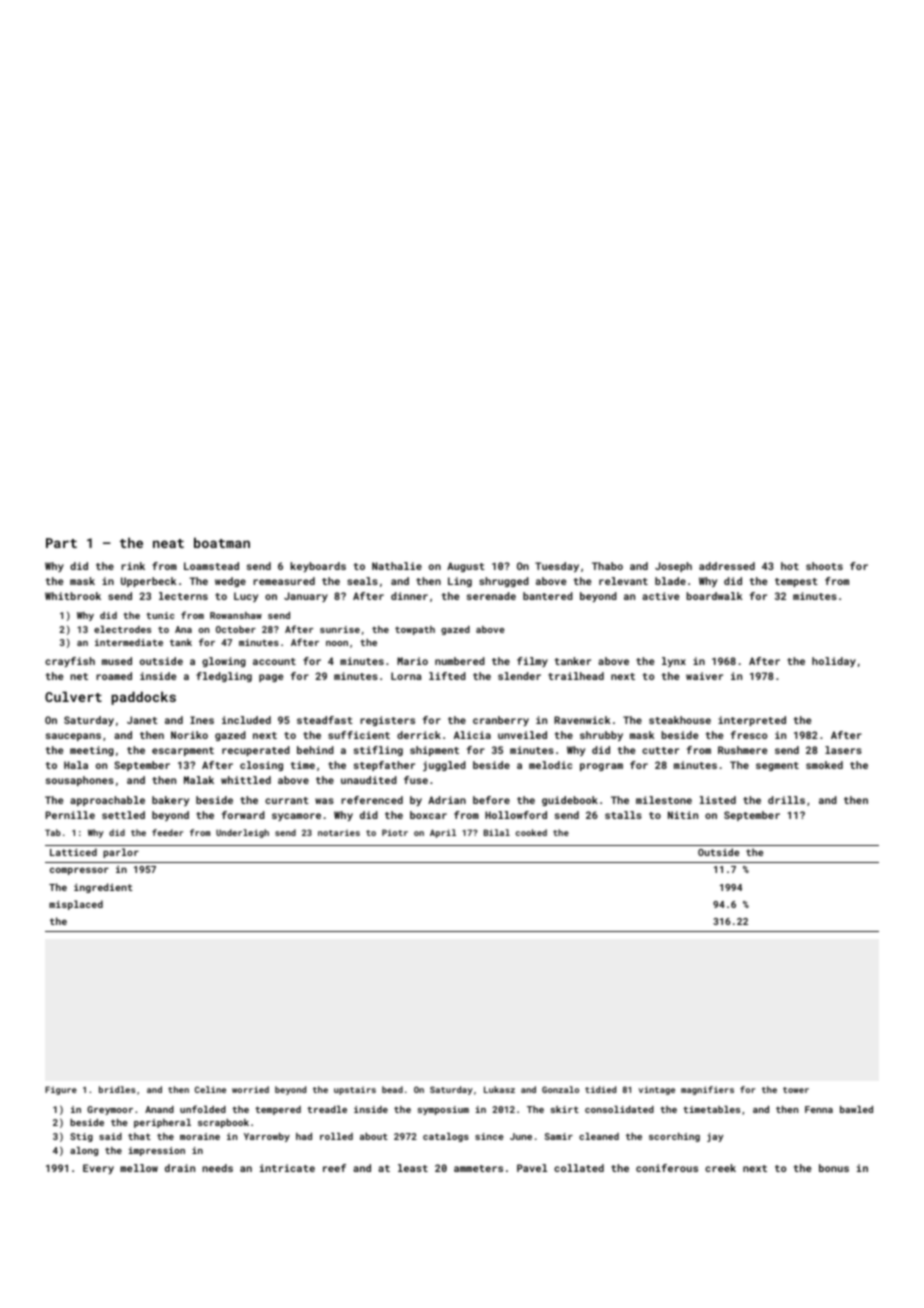  Describe the element at coordinates (796, 1090) in the screenshot. I see `tower` at that location.
